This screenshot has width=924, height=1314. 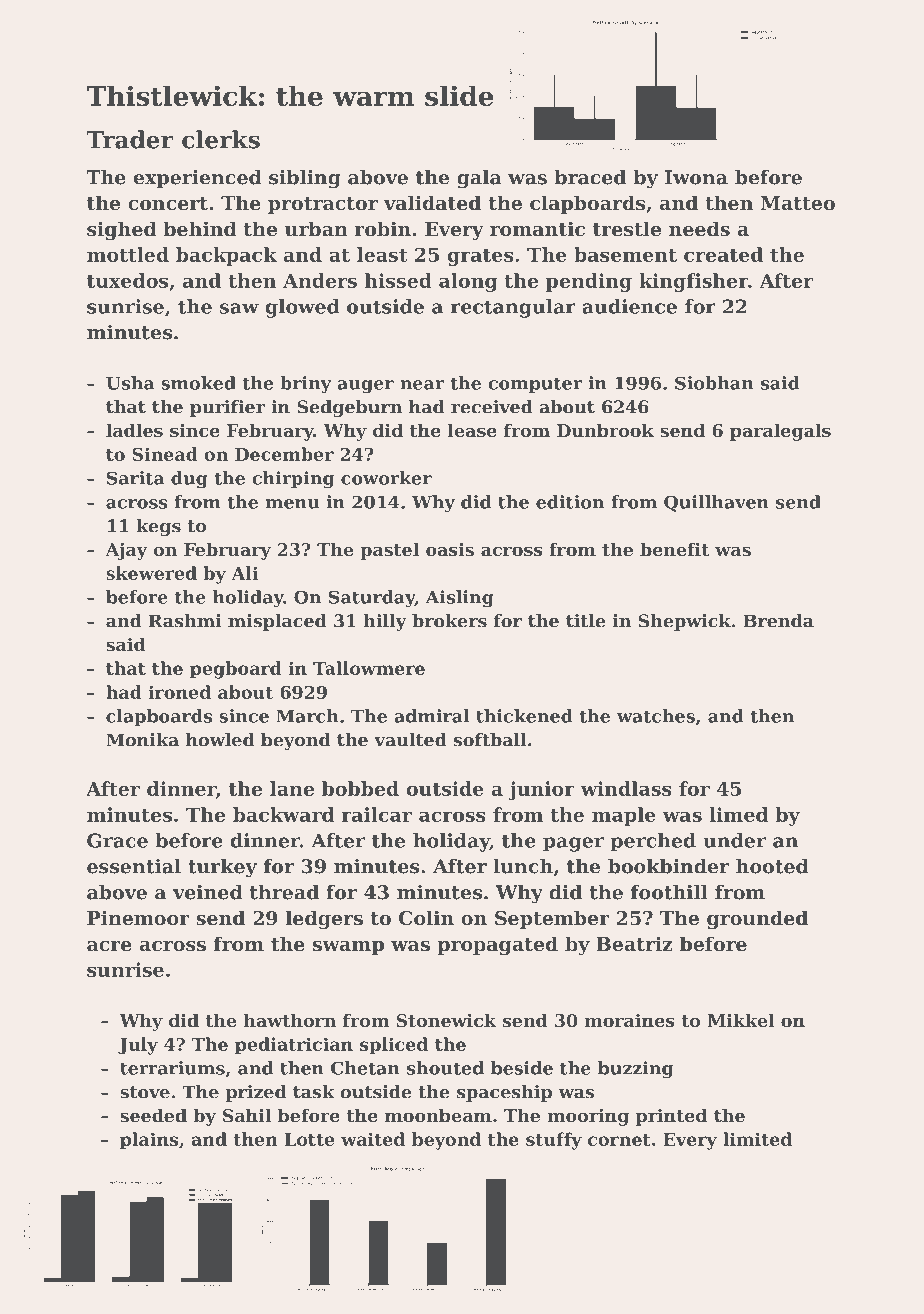 What do you see at coordinates (130, 139) in the screenshot?
I see `Trader` at bounding box center [130, 139].
